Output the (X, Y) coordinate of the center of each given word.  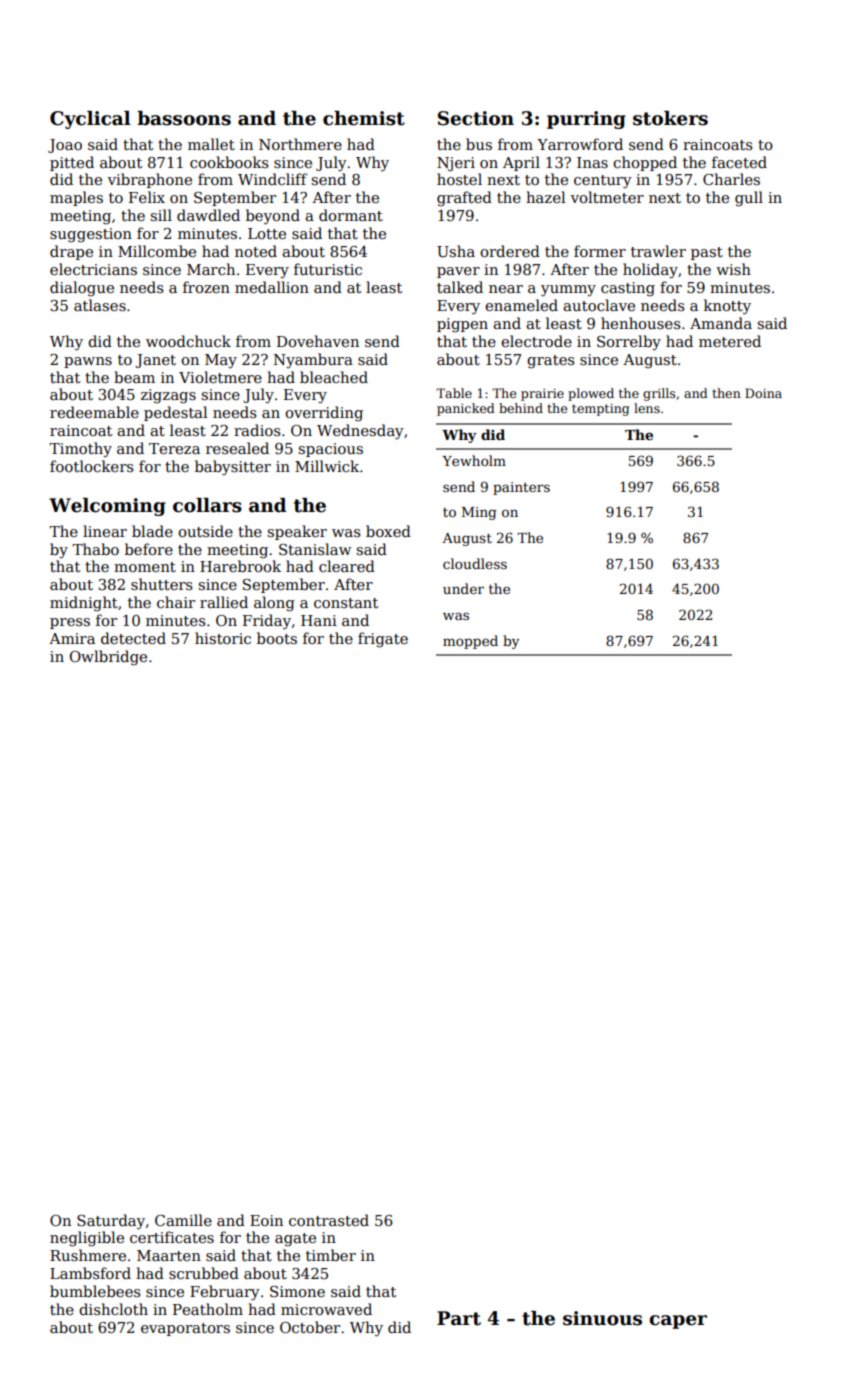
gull (749, 199)
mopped (470, 642)
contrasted (329, 1220)
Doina (763, 393)
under (463, 588)
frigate (383, 640)
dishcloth (113, 1309)
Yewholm (474, 460)
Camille (183, 1220)
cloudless (475, 563)
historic (223, 638)
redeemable (94, 412)
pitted (72, 163)
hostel (459, 179)
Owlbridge (108, 658)
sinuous (602, 1318)
